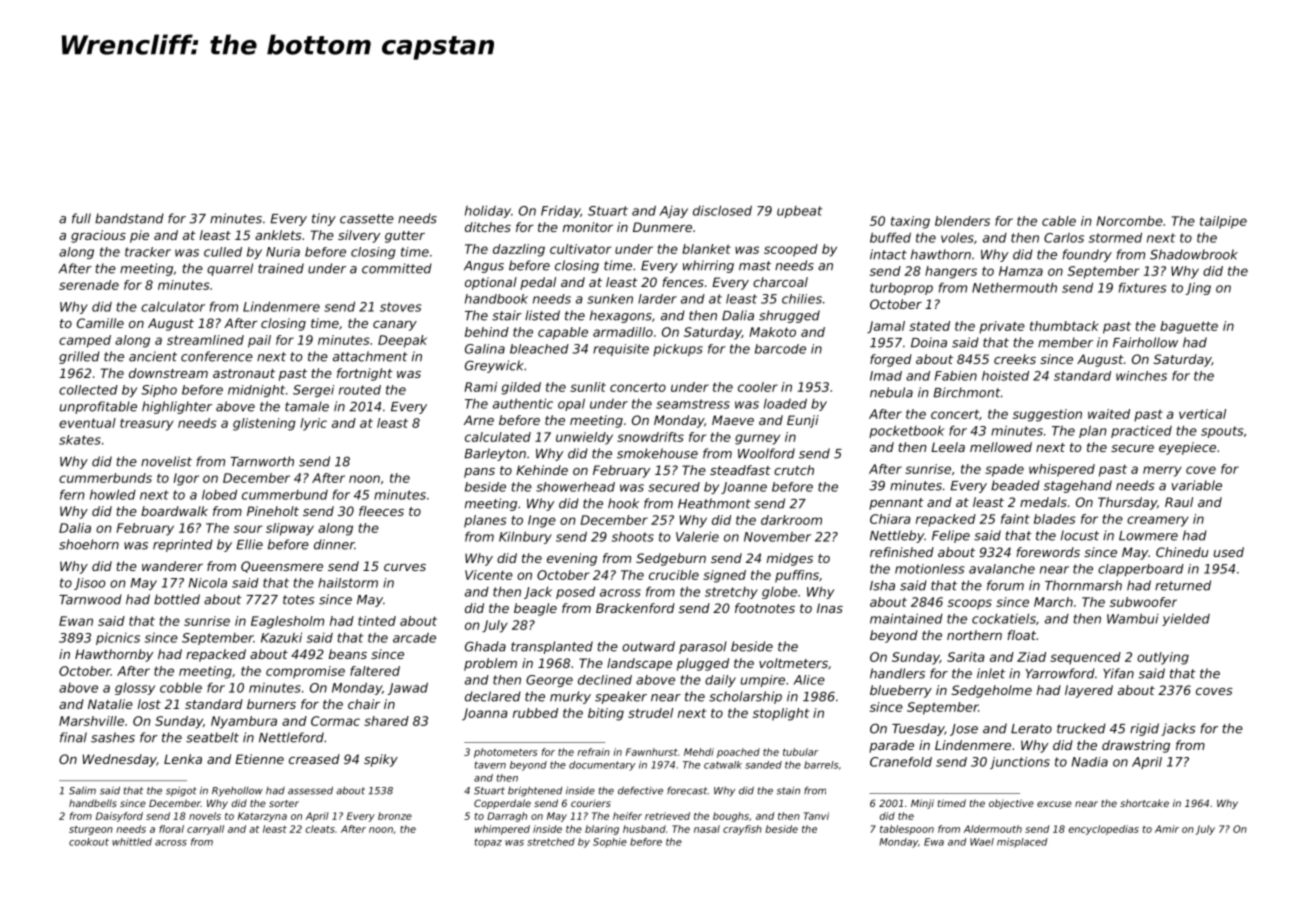 This page has height=924, width=1308. What do you see at coordinates (367, 219) in the page?
I see `cassette` at bounding box center [367, 219].
